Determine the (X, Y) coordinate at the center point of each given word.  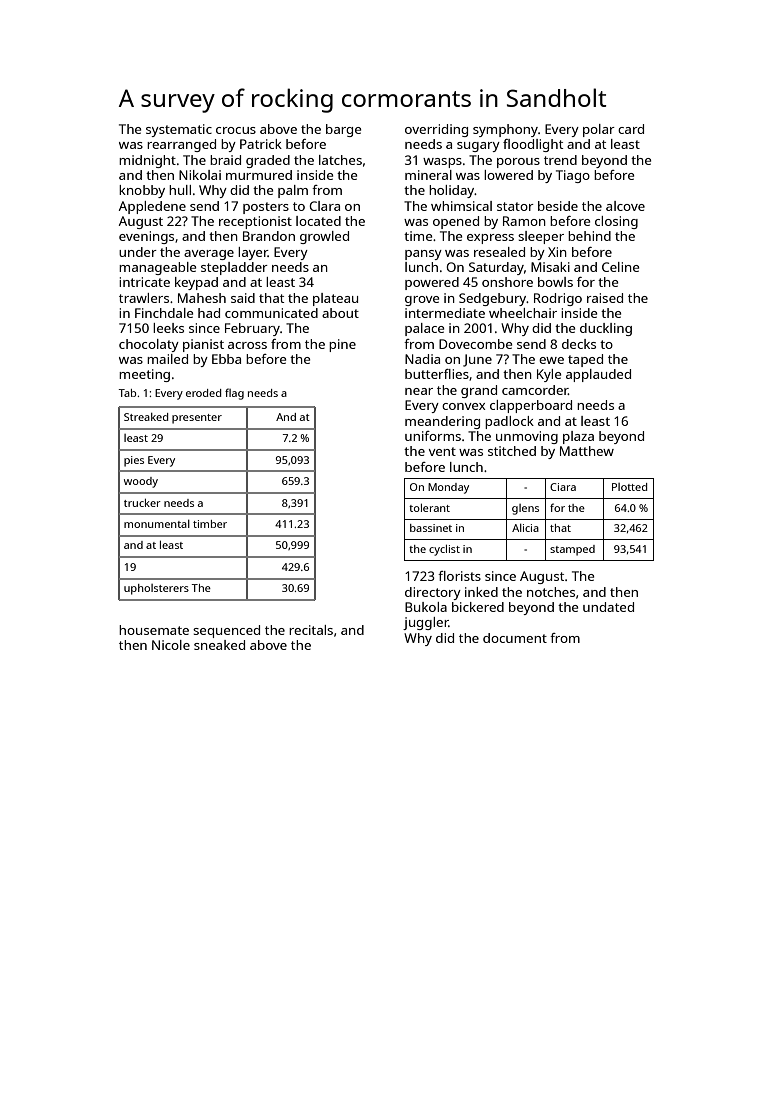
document (515, 638)
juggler (426, 623)
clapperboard (531, 406)
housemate (154, 630)
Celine (620, 267)
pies (134, 461)
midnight (147, 161)
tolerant (429, 507)
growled (324, 237)
